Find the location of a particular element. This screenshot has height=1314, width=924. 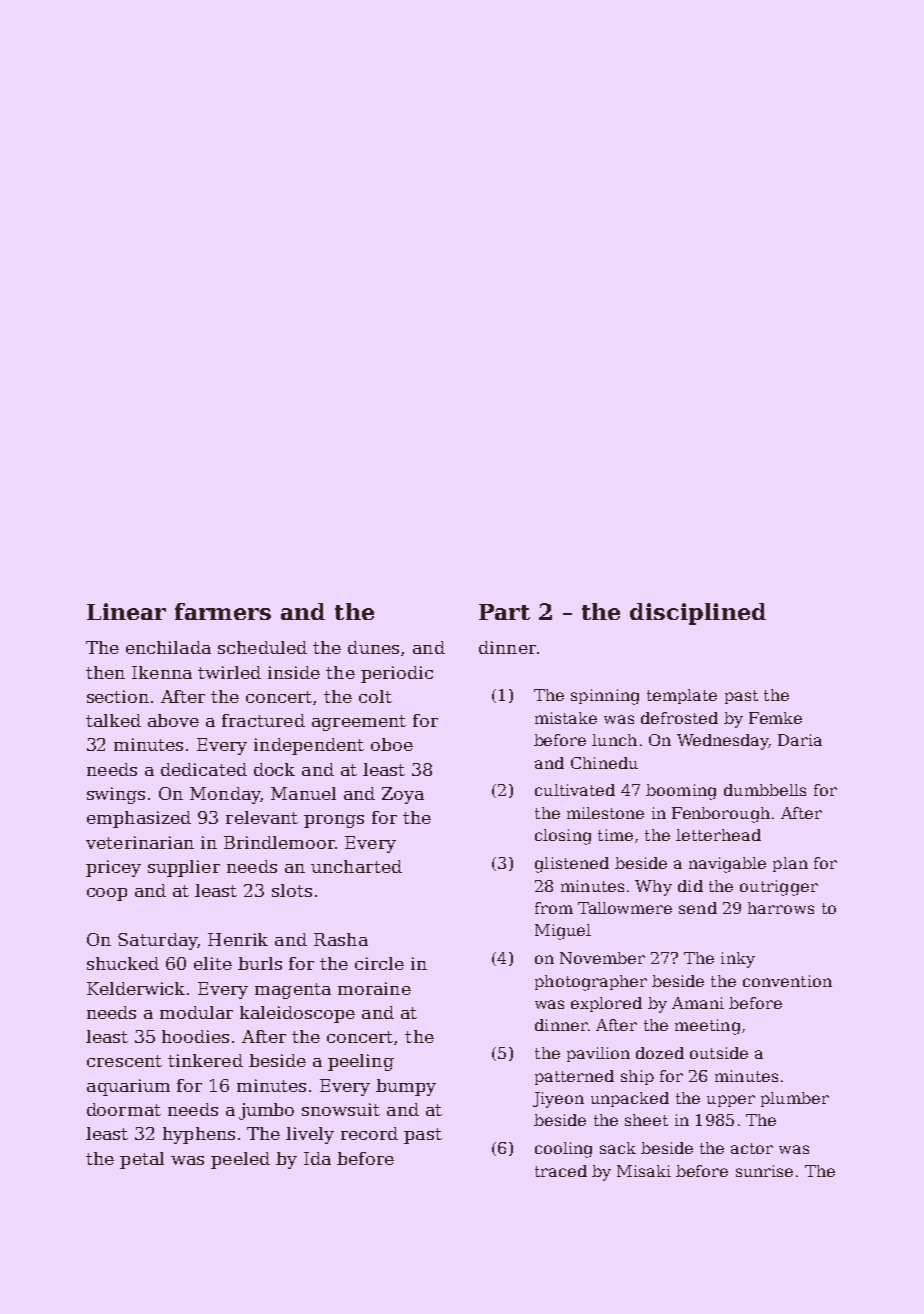

pavilion is located at coordinates (598, 1054).
